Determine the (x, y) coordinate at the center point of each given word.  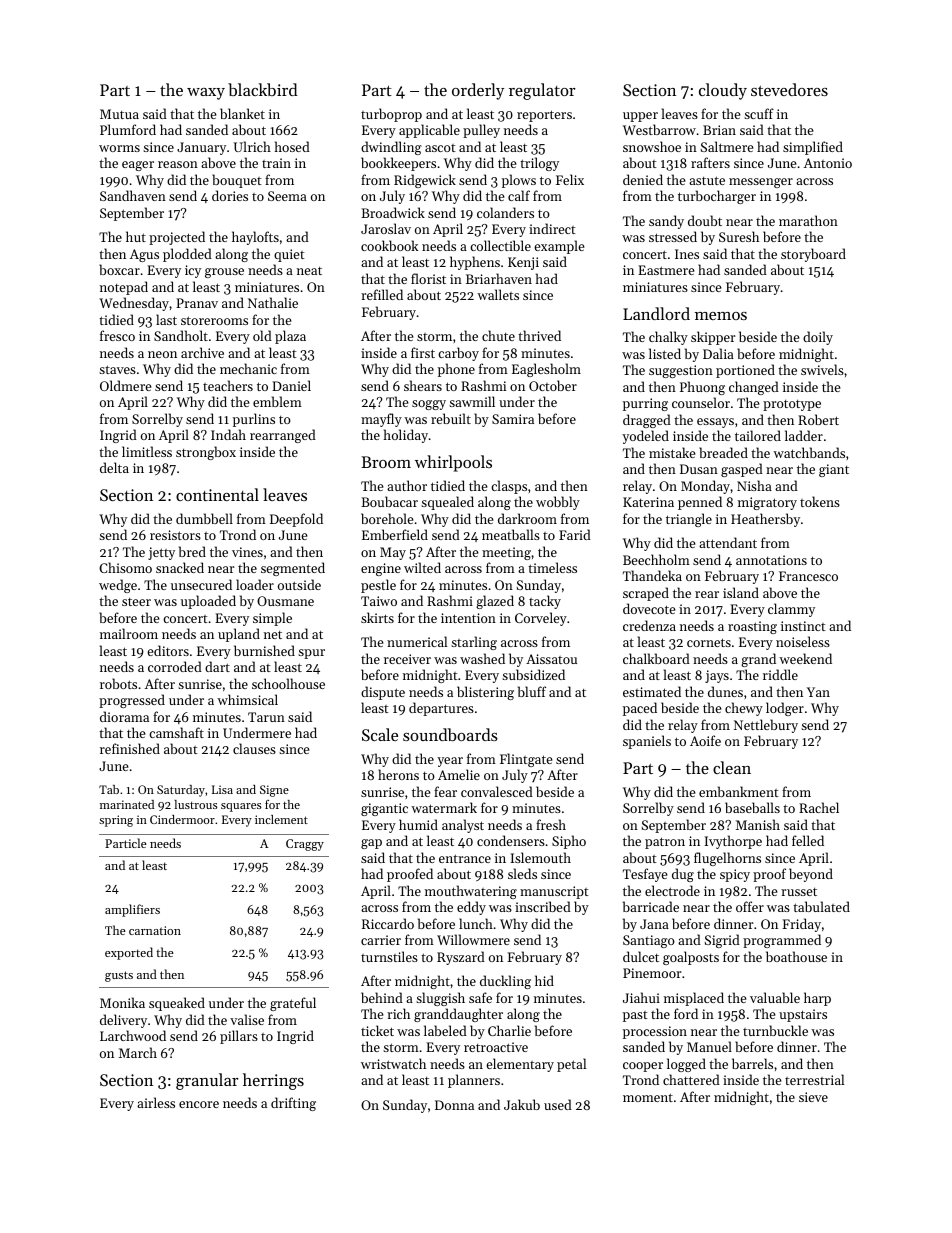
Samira (513, 419)
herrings (273, 1081)
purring (645, 404)
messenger (761, 183)
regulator (542, 91)
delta (114, 467)
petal (571, 1065)
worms (119, 148)
